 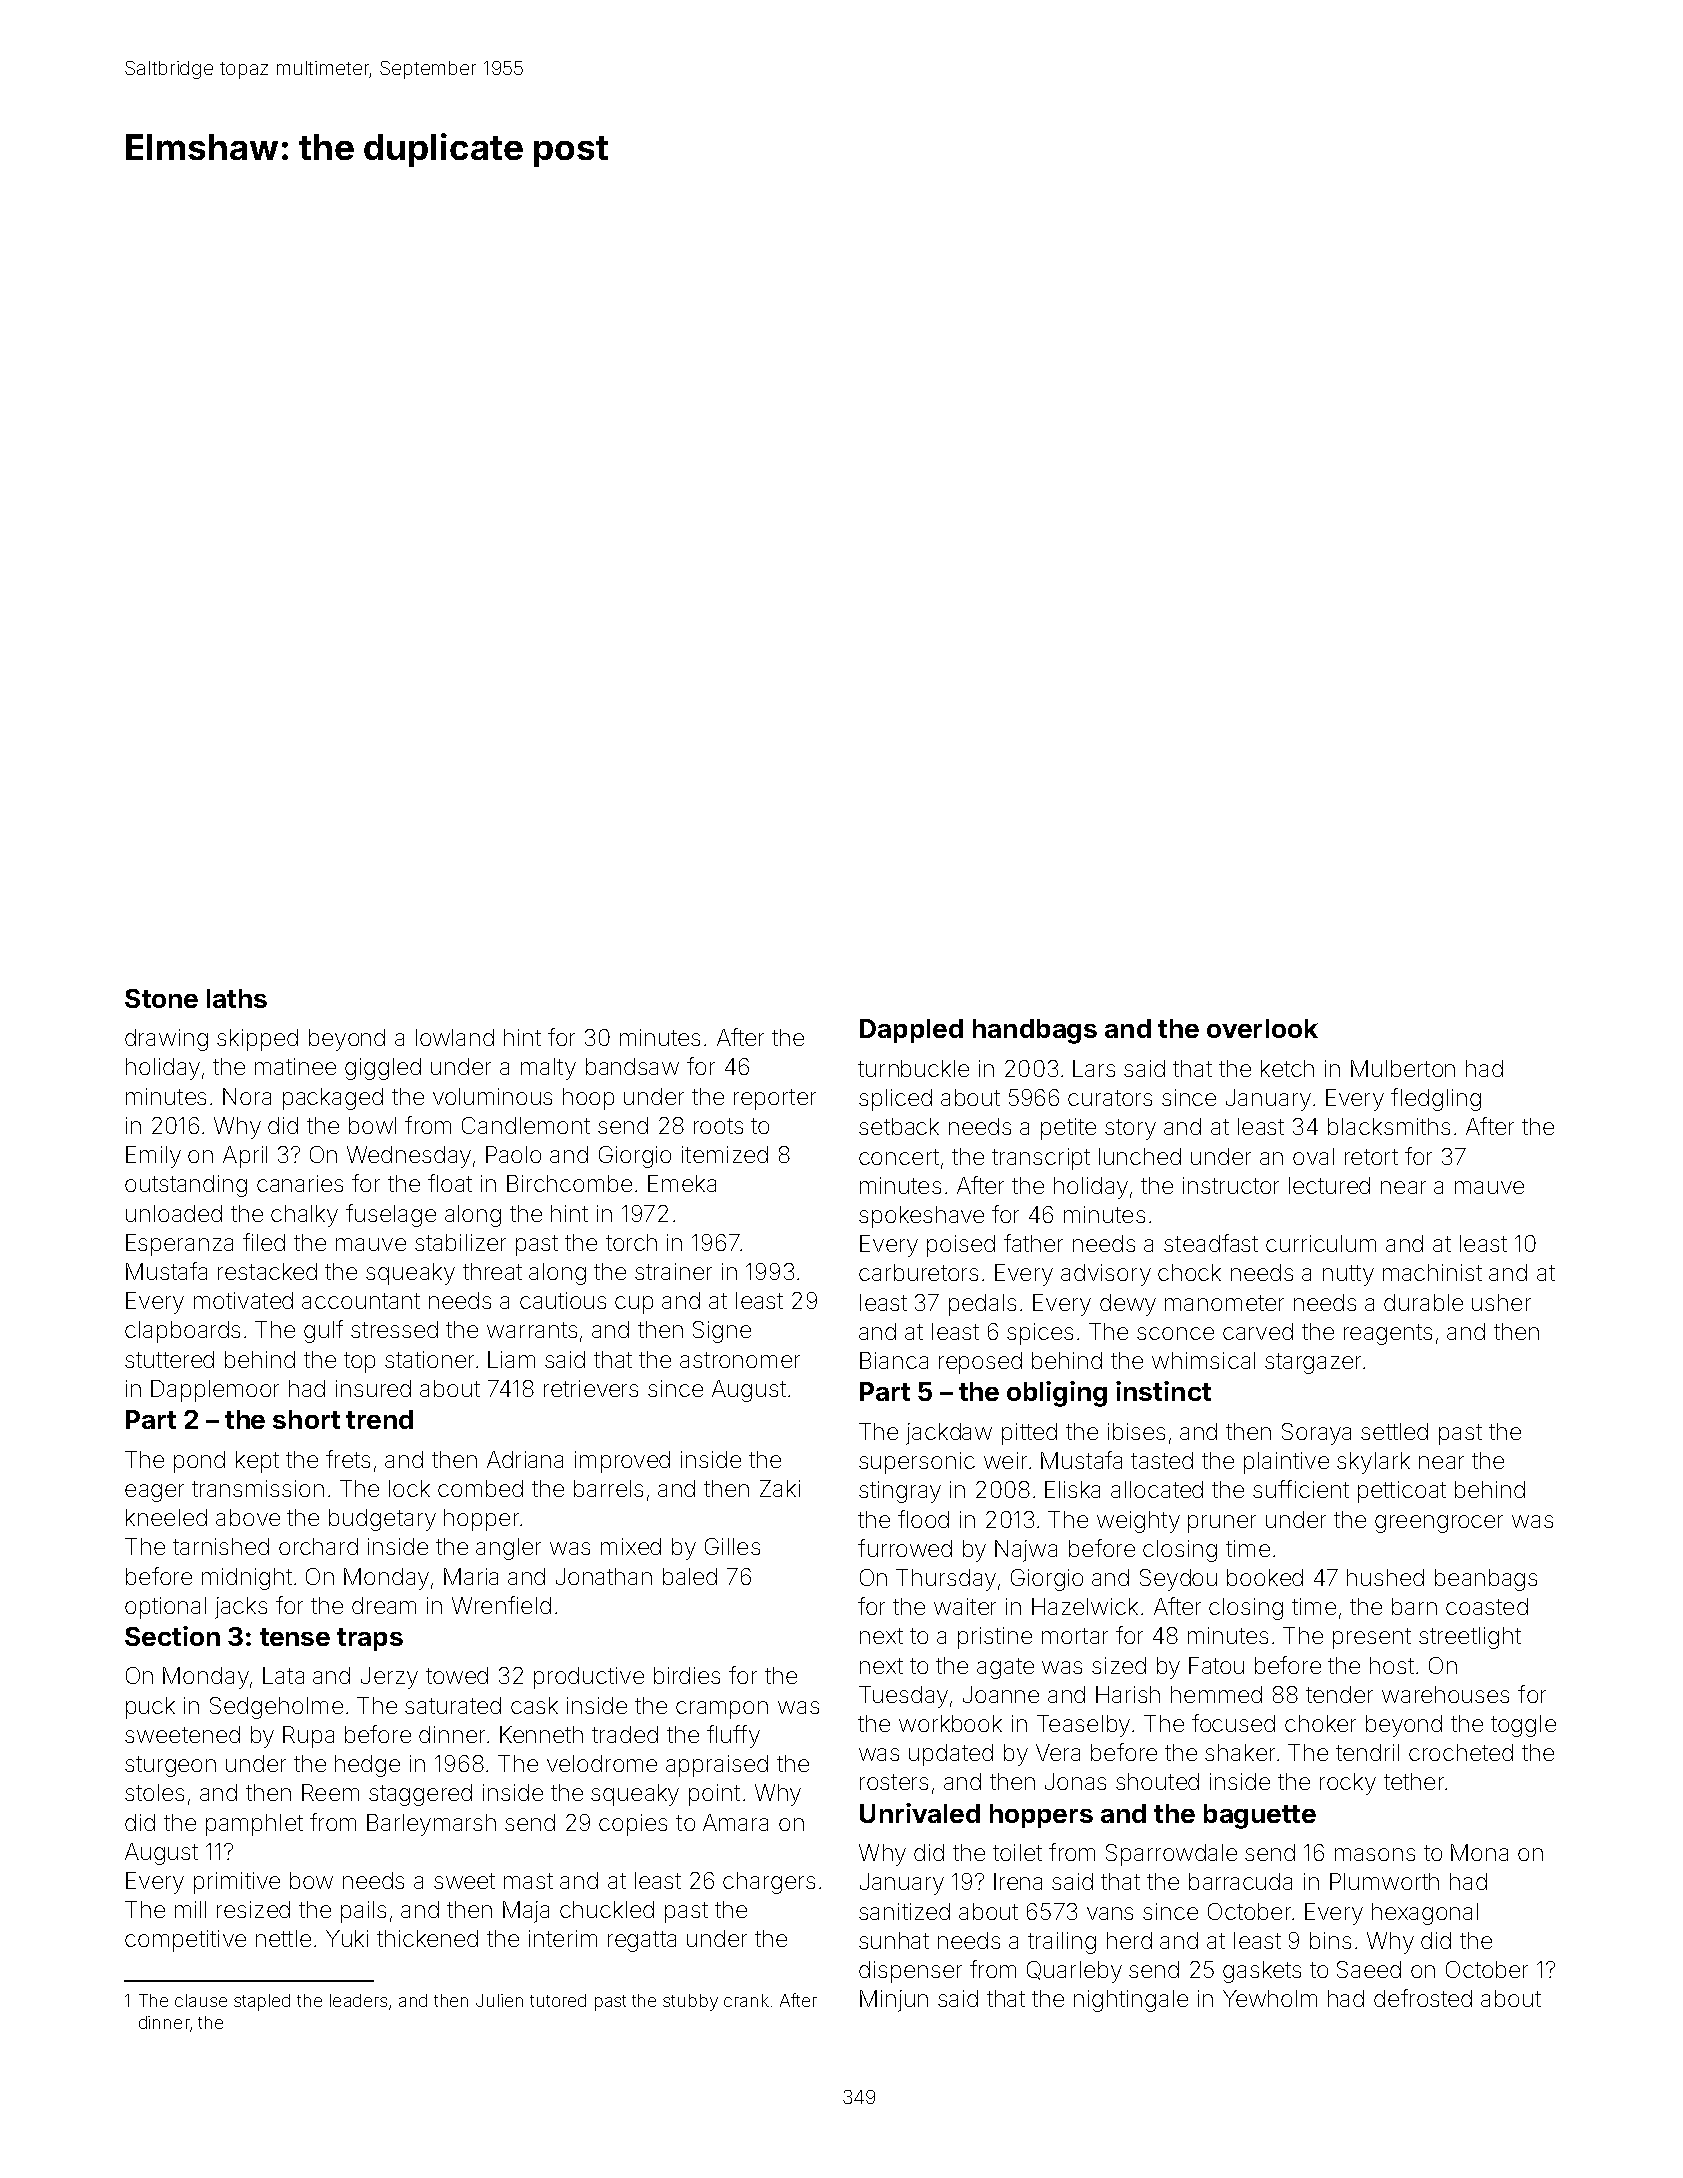 What do you see at coordinates (1501, 1302) in the screenshot?
I see `usher` at bounding box center [1501, 1302].
